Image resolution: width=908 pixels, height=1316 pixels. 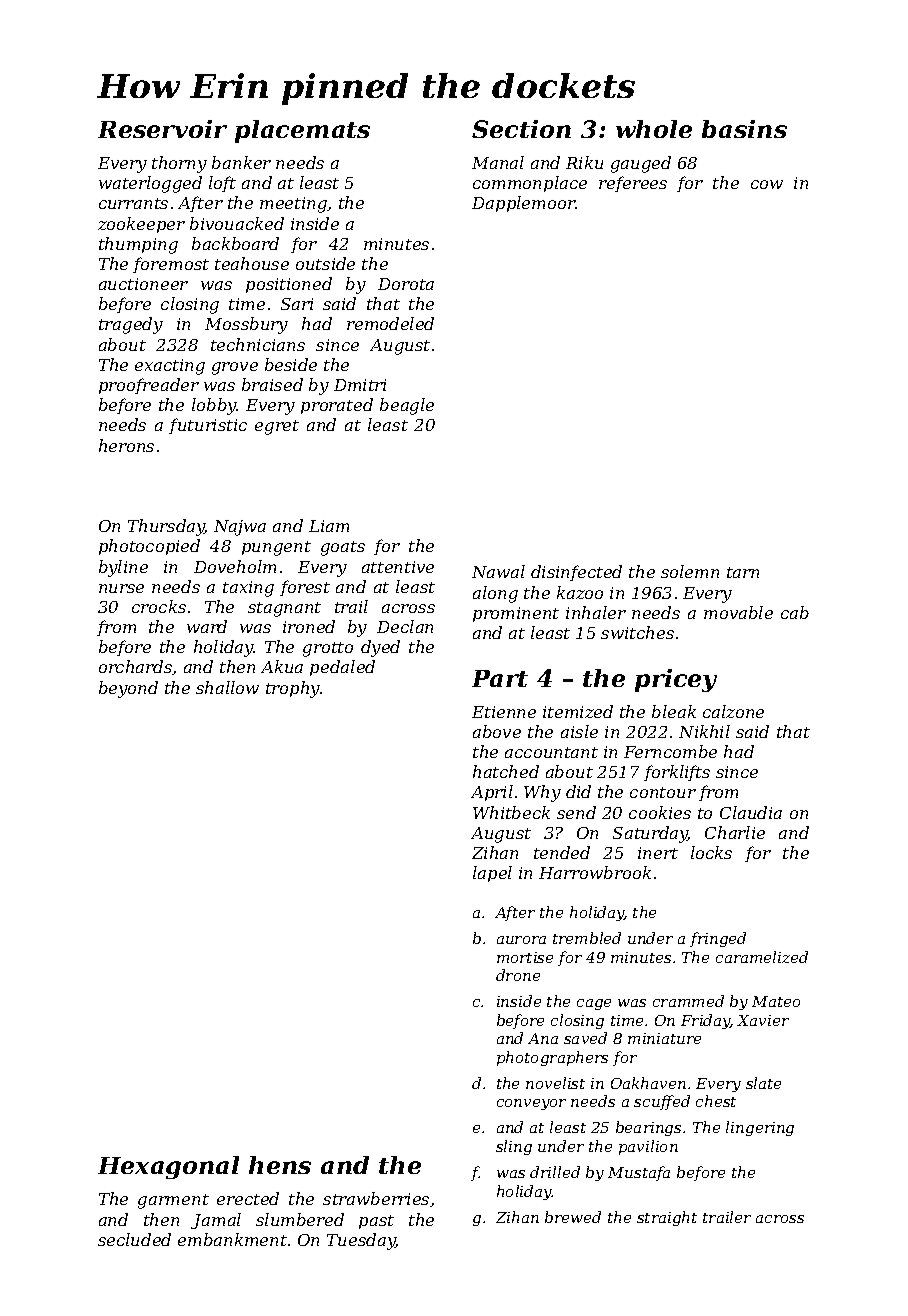 I want to click on Section, so click(x=521, y=129).
